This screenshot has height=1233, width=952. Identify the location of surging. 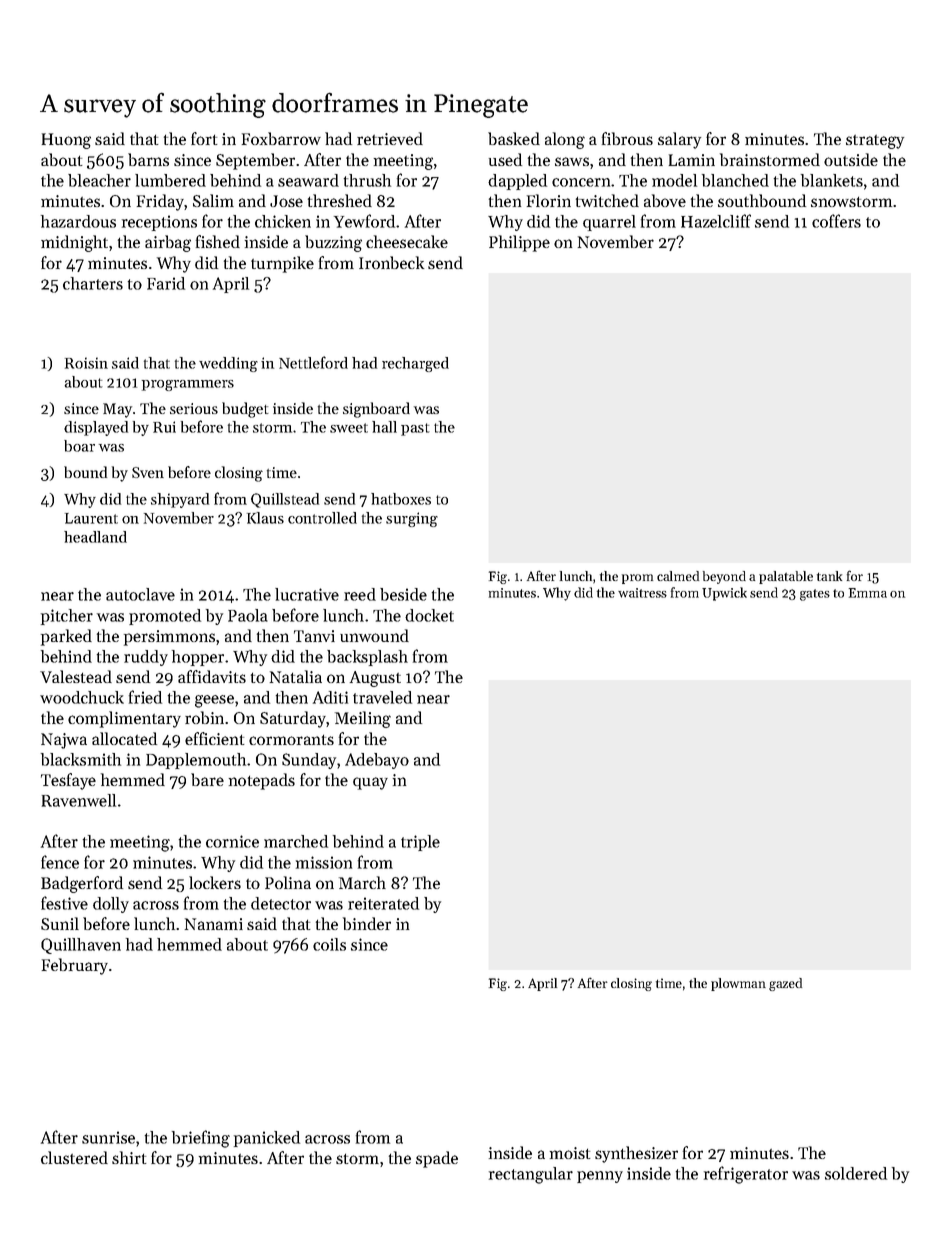
(412, 519).
